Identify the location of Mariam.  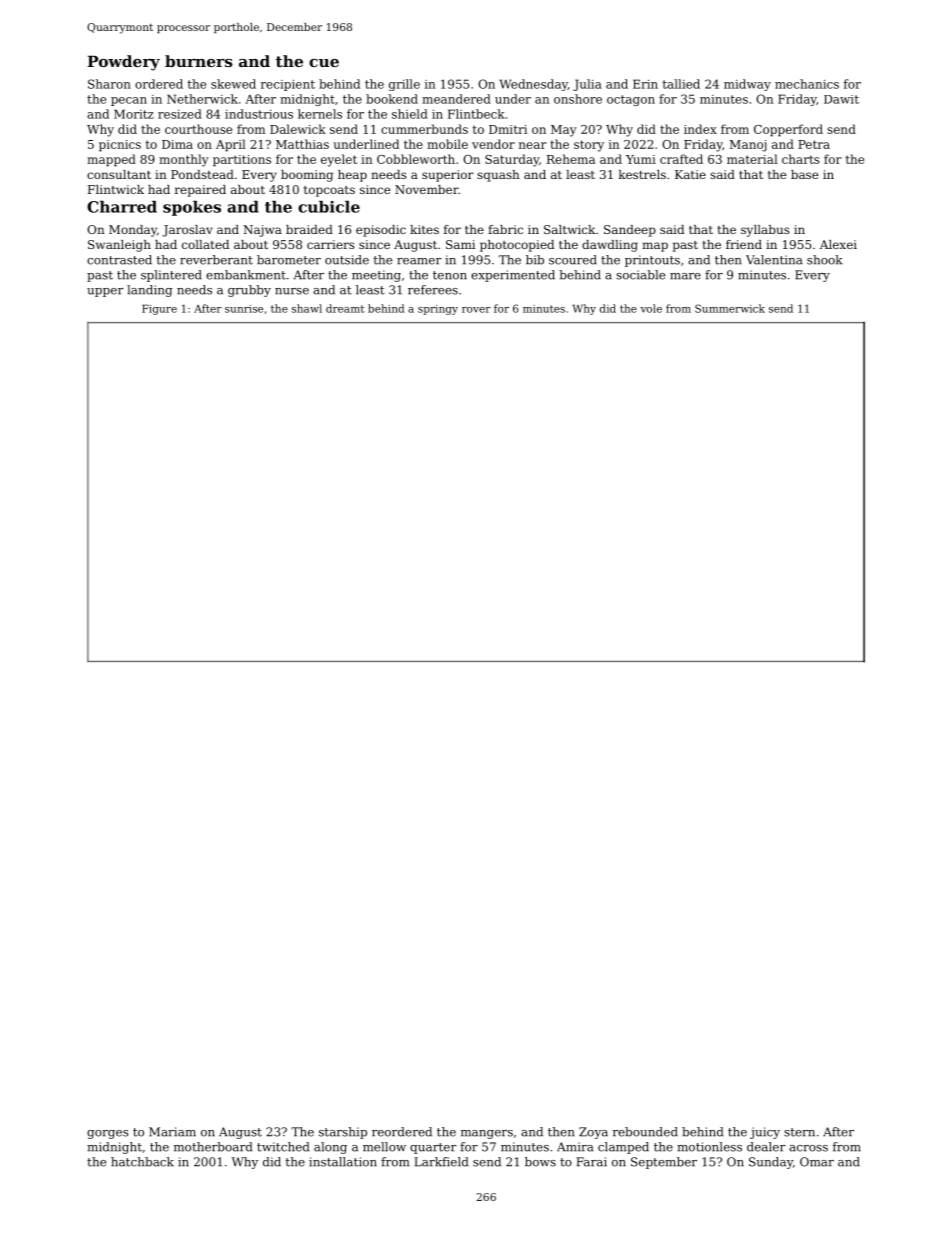
(172, 1132).
